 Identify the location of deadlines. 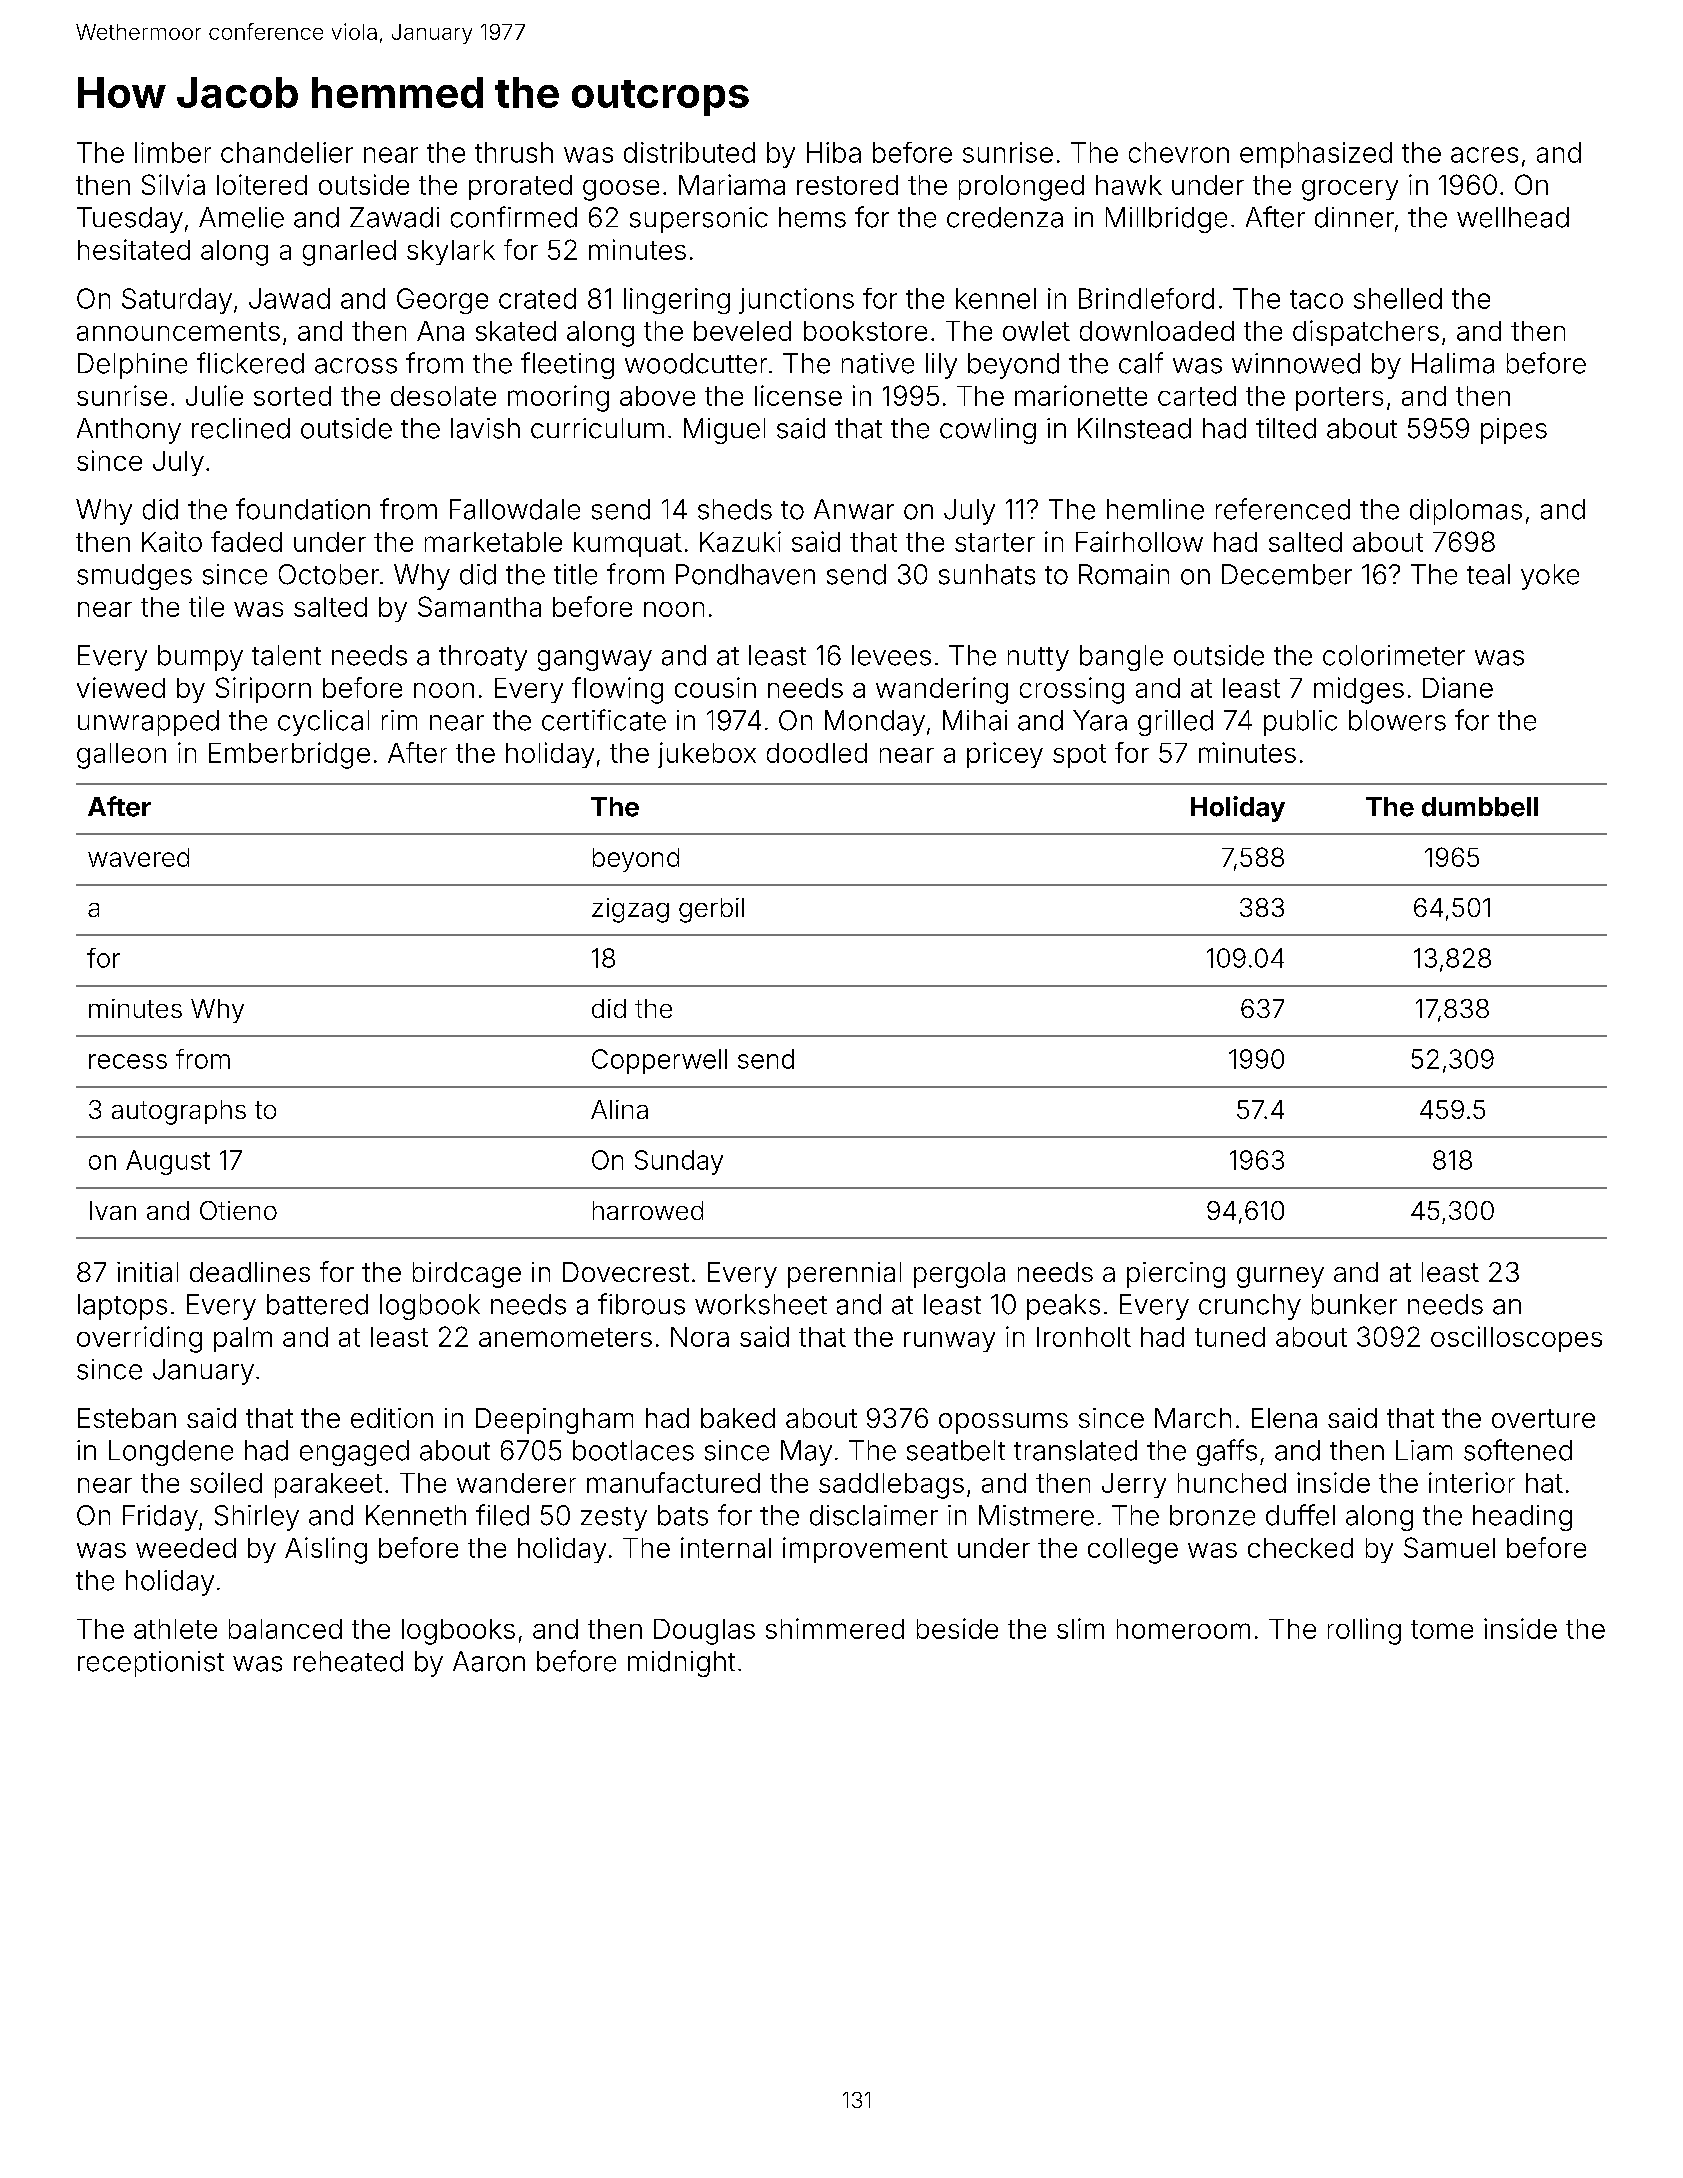
(250, 1272).
